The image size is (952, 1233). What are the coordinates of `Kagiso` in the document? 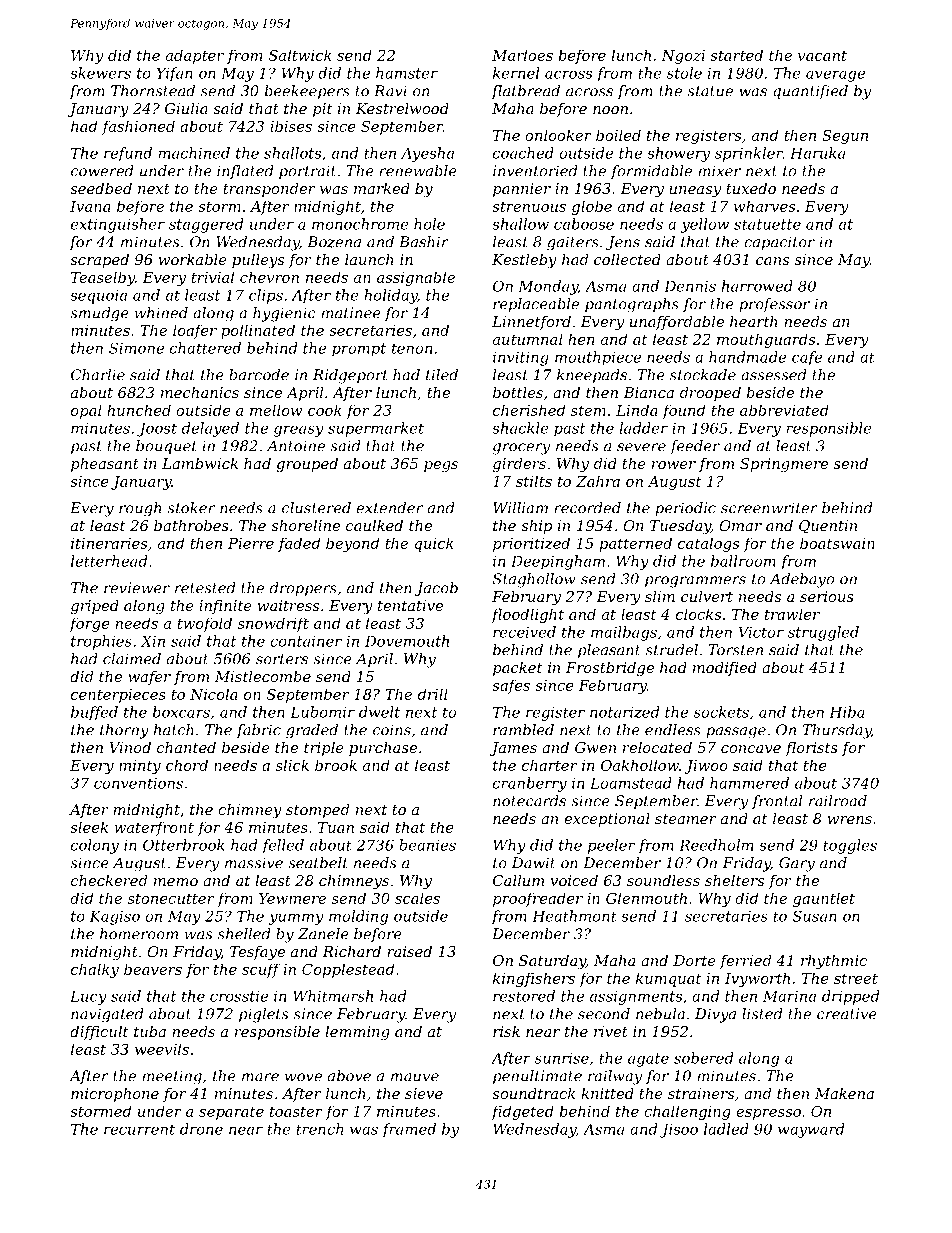 It's located at (115, 917).
